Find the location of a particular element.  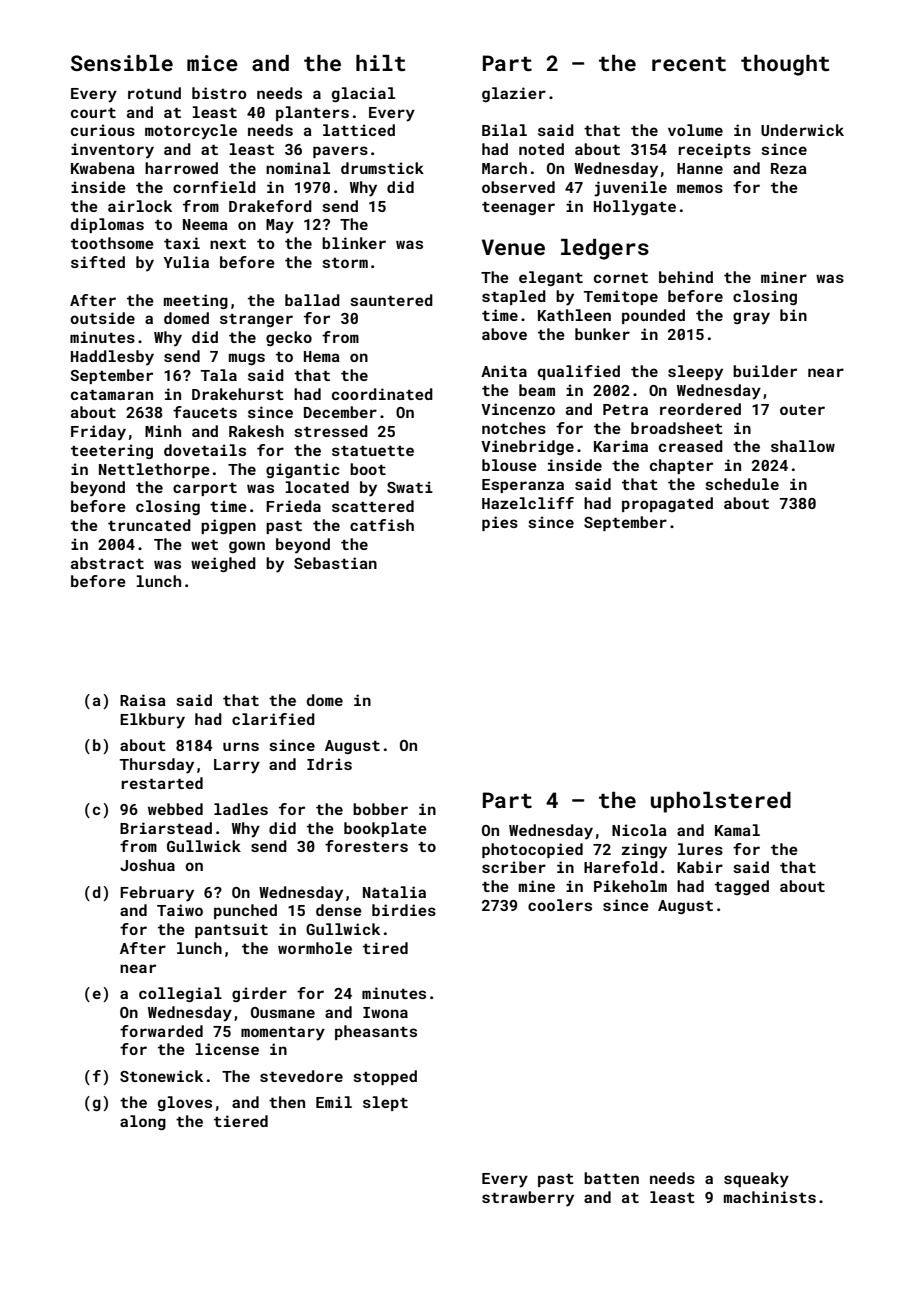

beam is located at coordinates (537, 390).
